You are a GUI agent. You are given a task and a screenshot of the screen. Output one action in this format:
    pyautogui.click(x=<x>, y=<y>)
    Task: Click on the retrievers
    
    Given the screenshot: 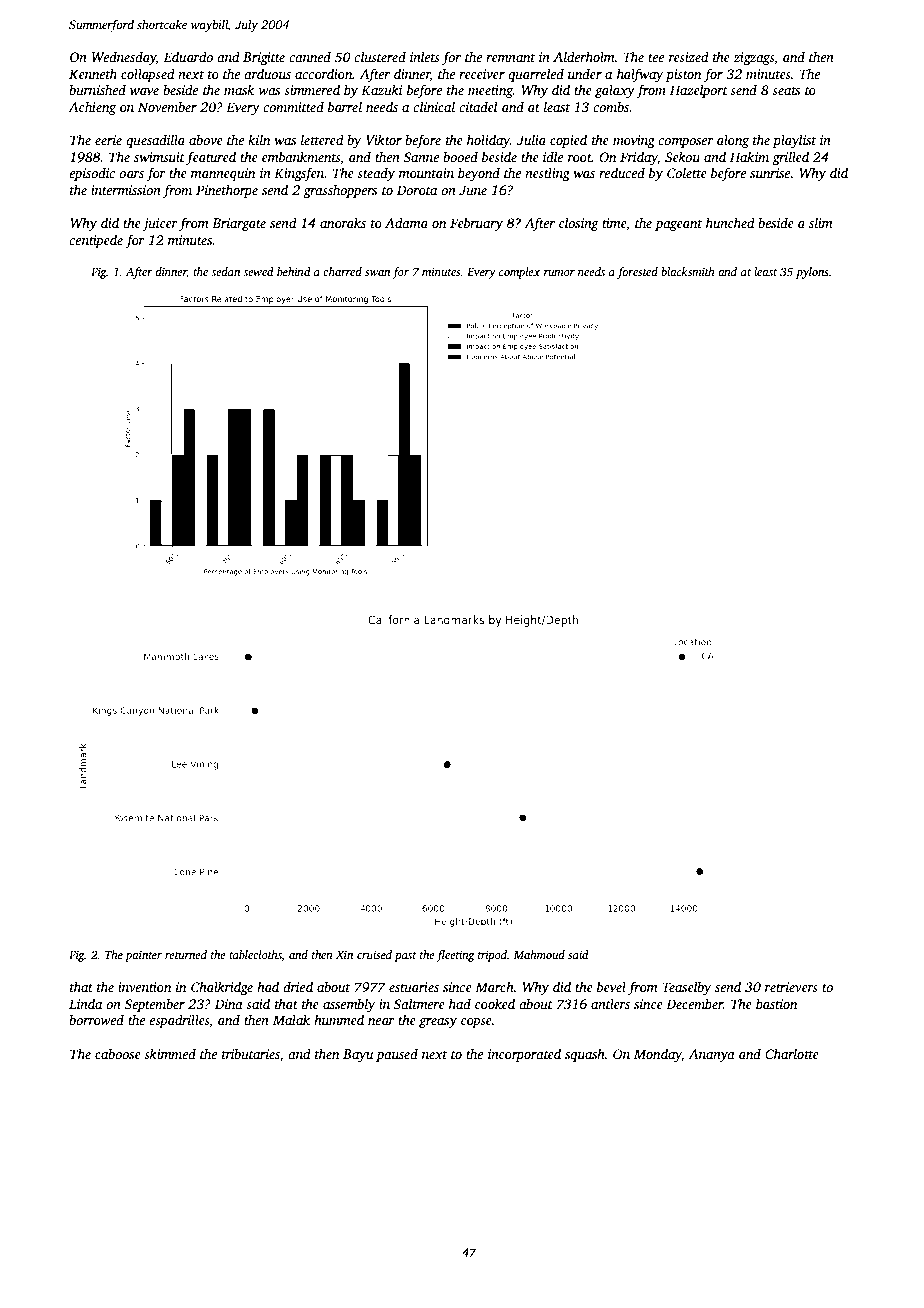 What is the action you would take?
    pyautogui.click(x=791, y=987)
